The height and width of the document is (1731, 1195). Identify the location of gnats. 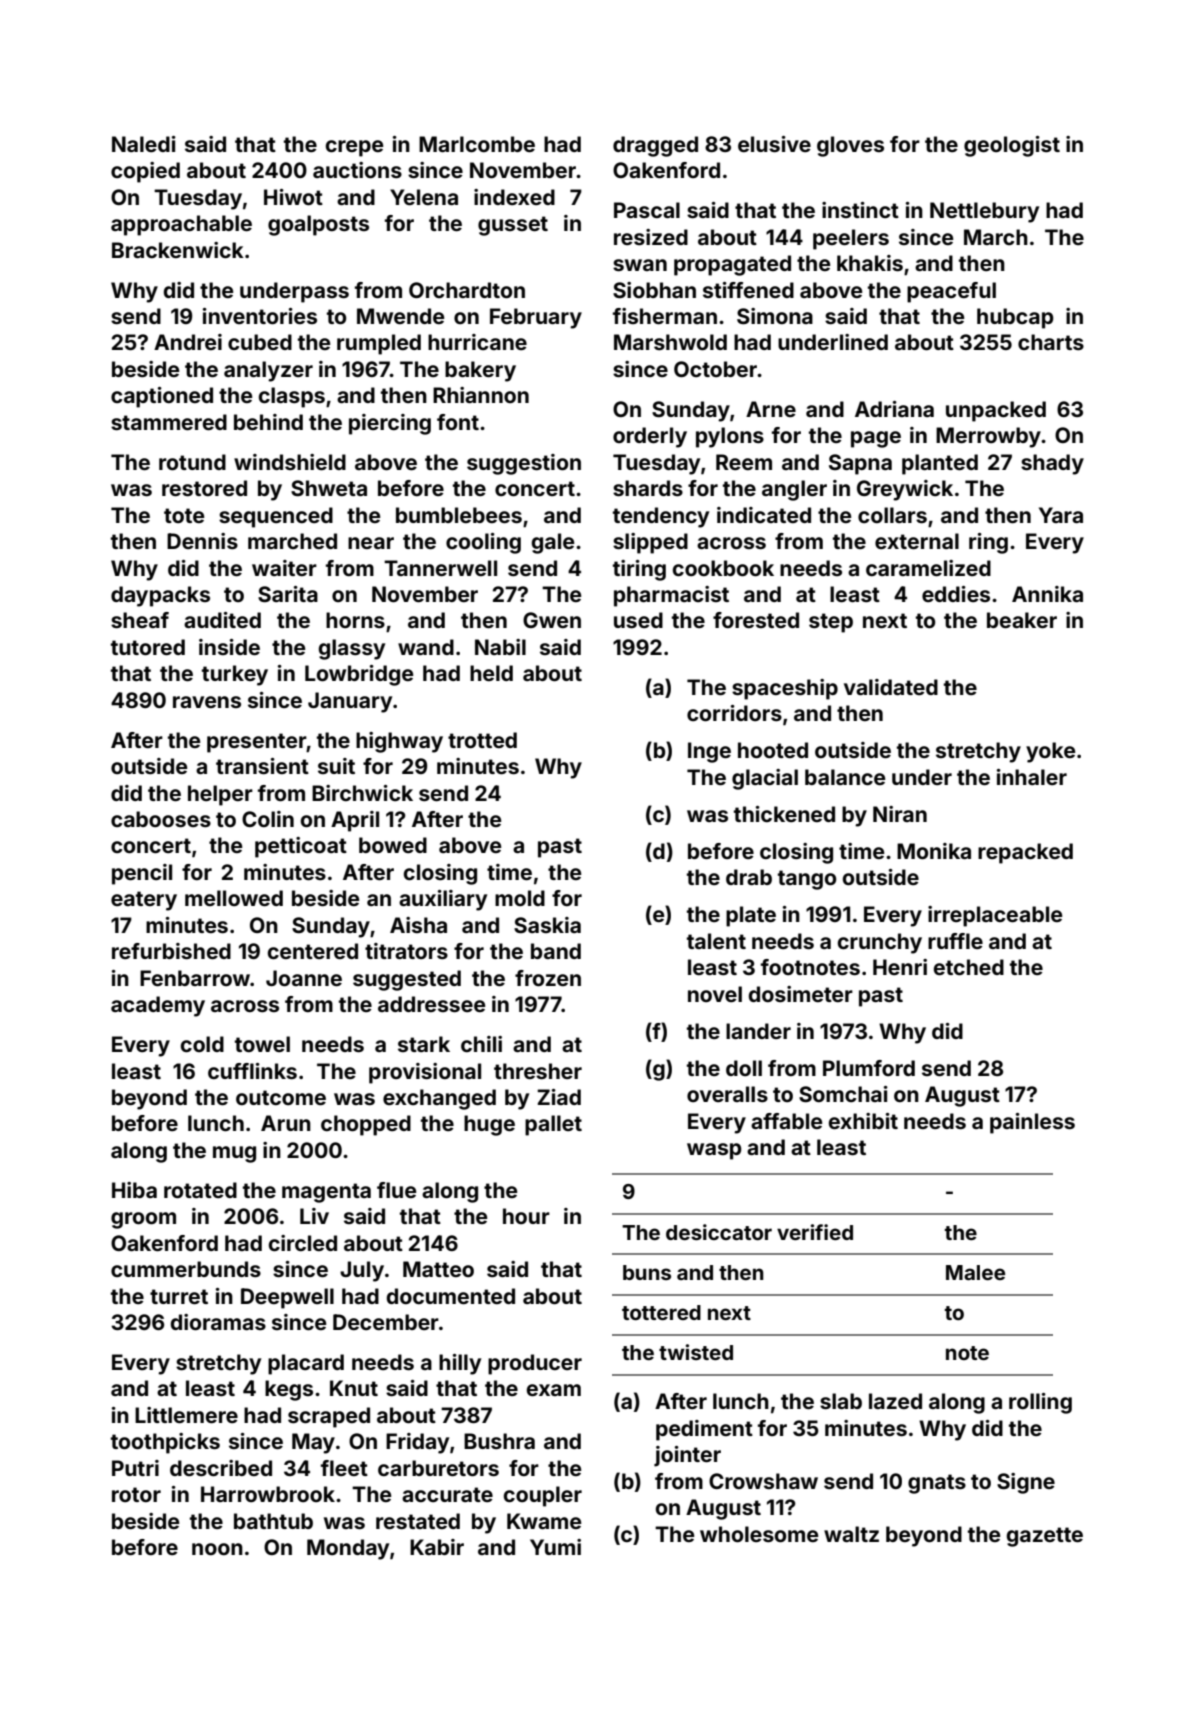
(937, 1484).
